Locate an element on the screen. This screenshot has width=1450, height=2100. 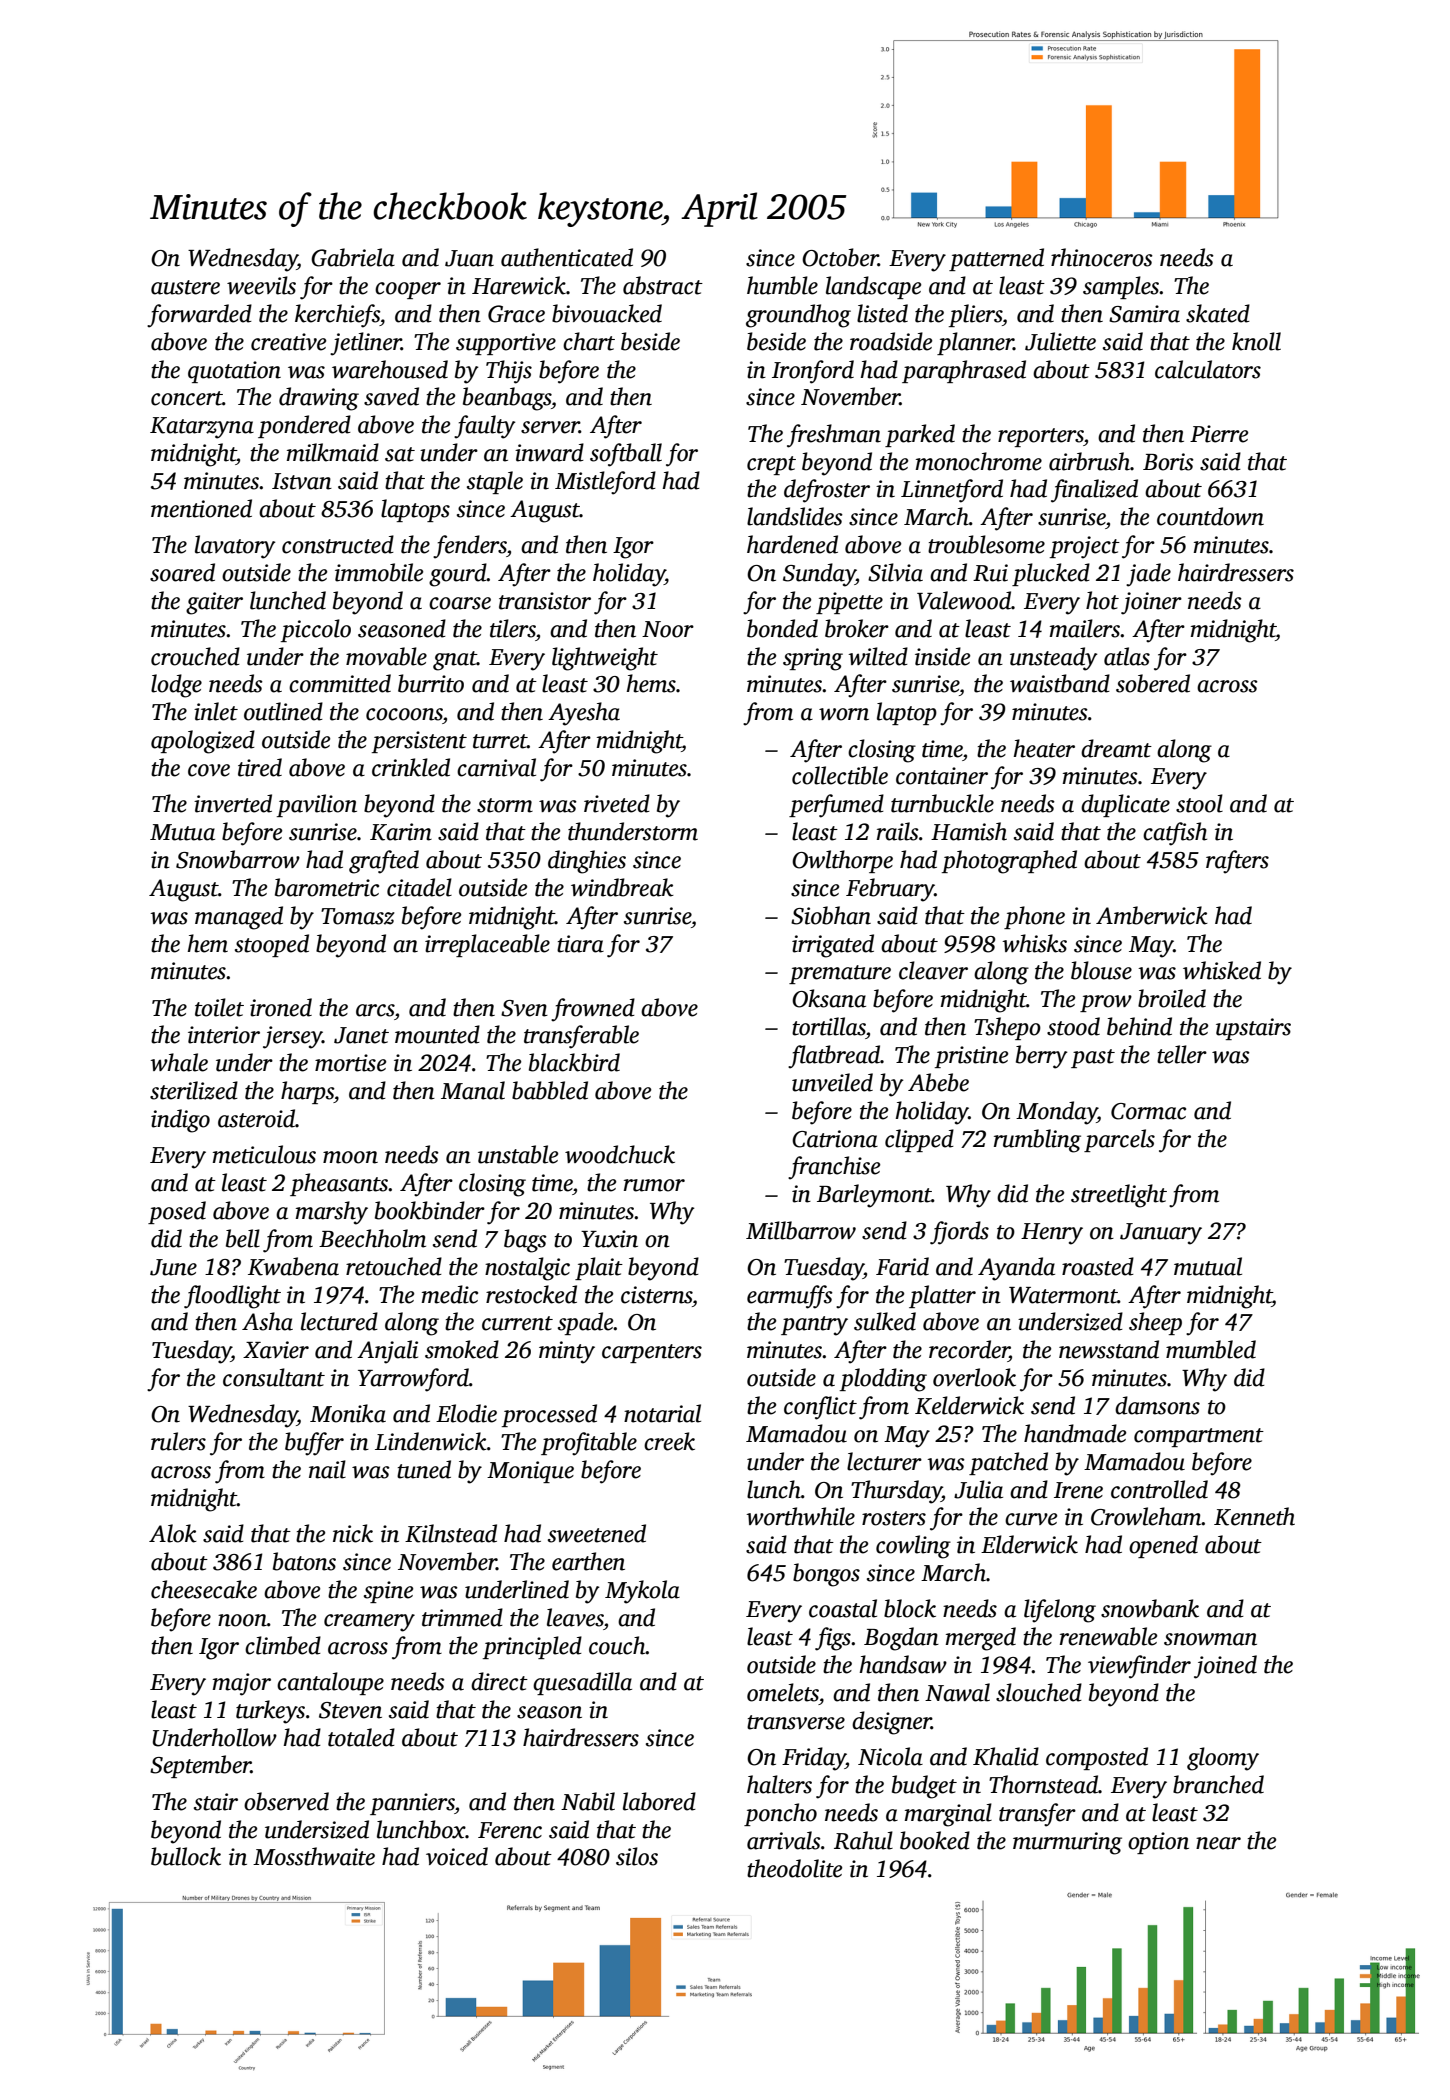
softball is located at coordinates (626, 455).
